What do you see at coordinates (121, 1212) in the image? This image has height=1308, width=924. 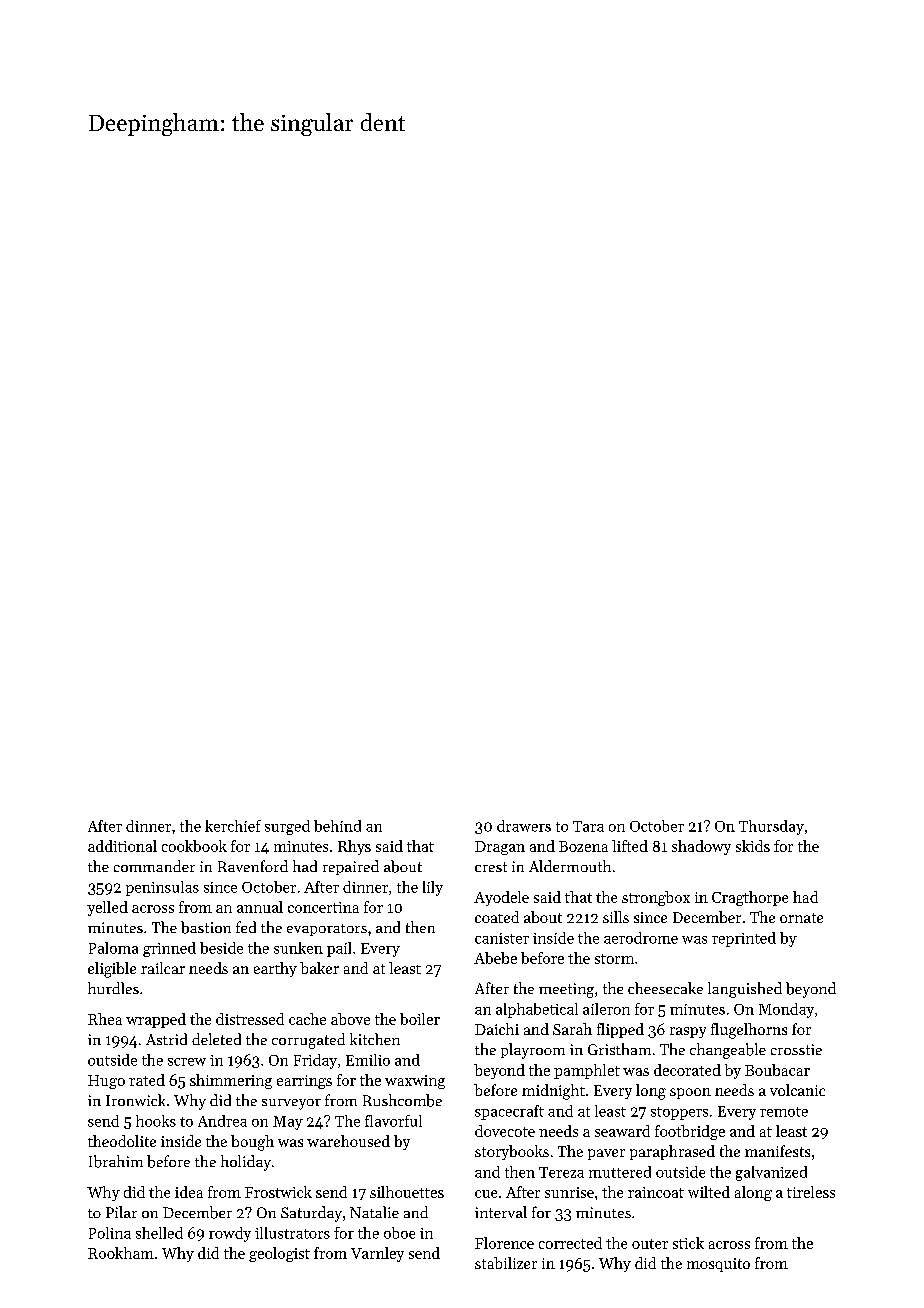 I see `Pilar` at bounding box center [121, 1212].
